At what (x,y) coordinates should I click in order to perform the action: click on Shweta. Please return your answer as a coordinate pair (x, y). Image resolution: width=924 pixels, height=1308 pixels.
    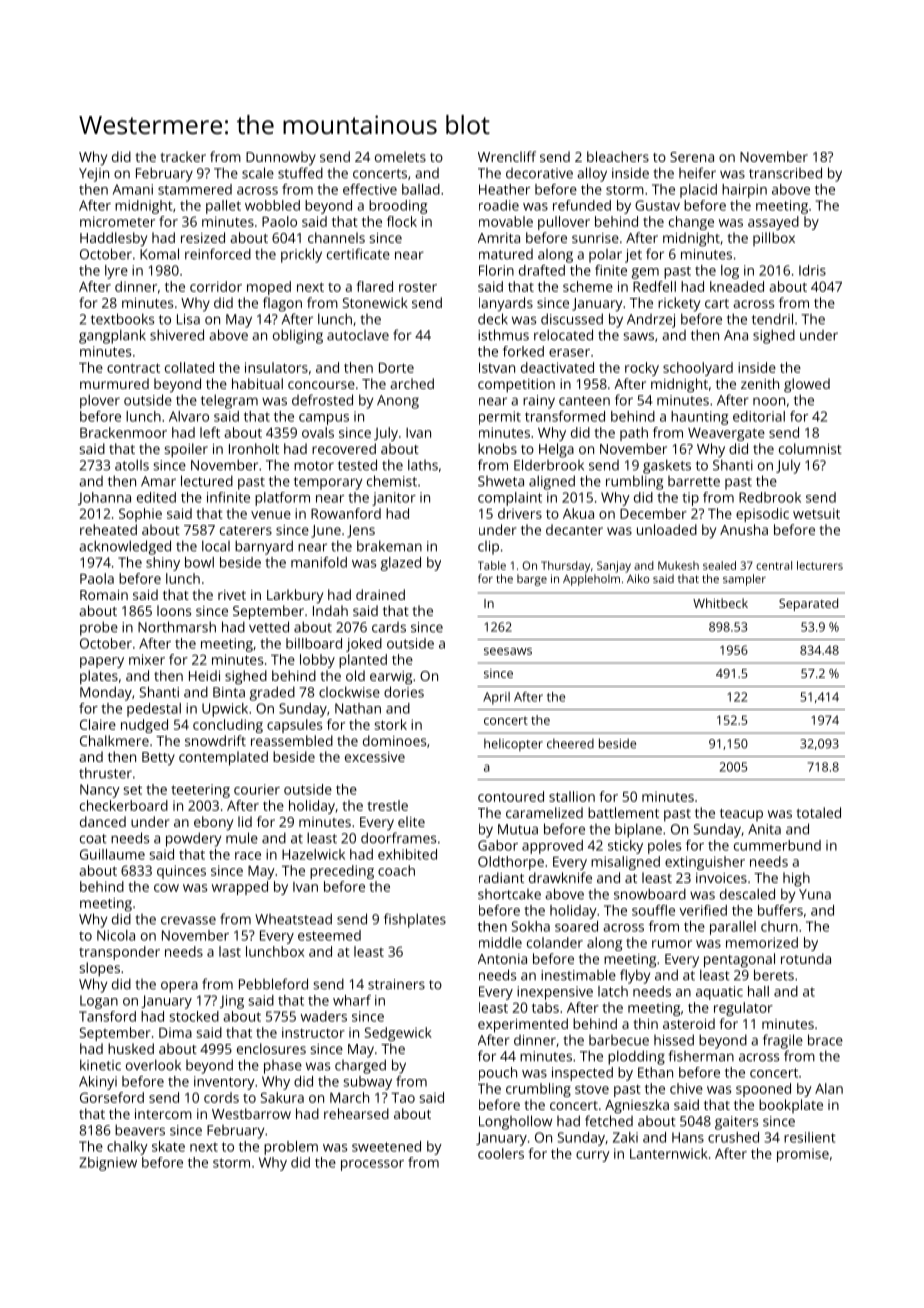
    Looking at the image, I should click on (501, 481).
